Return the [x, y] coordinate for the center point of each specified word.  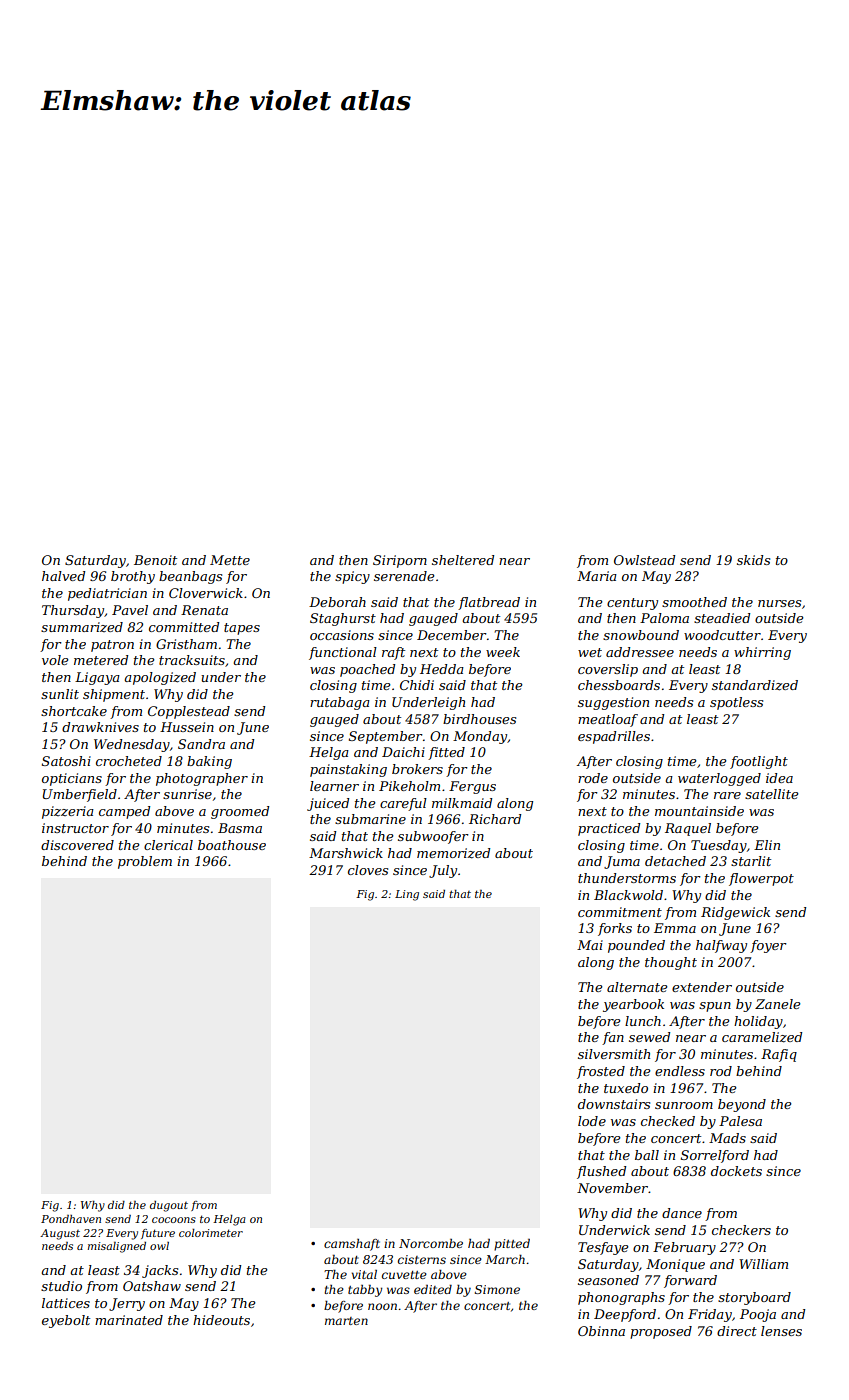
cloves [368, 870]
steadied [722, 618]
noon [382, 1306]
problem [145, 862]
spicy [352, 577]
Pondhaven [71, 1219]
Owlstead [644, 560]
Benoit [155, 560]
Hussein [187, 727]
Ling [407, 895]
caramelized [762, 1037]
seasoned [608, 1280]
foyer [768, 946]
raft [393, 653]
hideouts [221, 1320]
